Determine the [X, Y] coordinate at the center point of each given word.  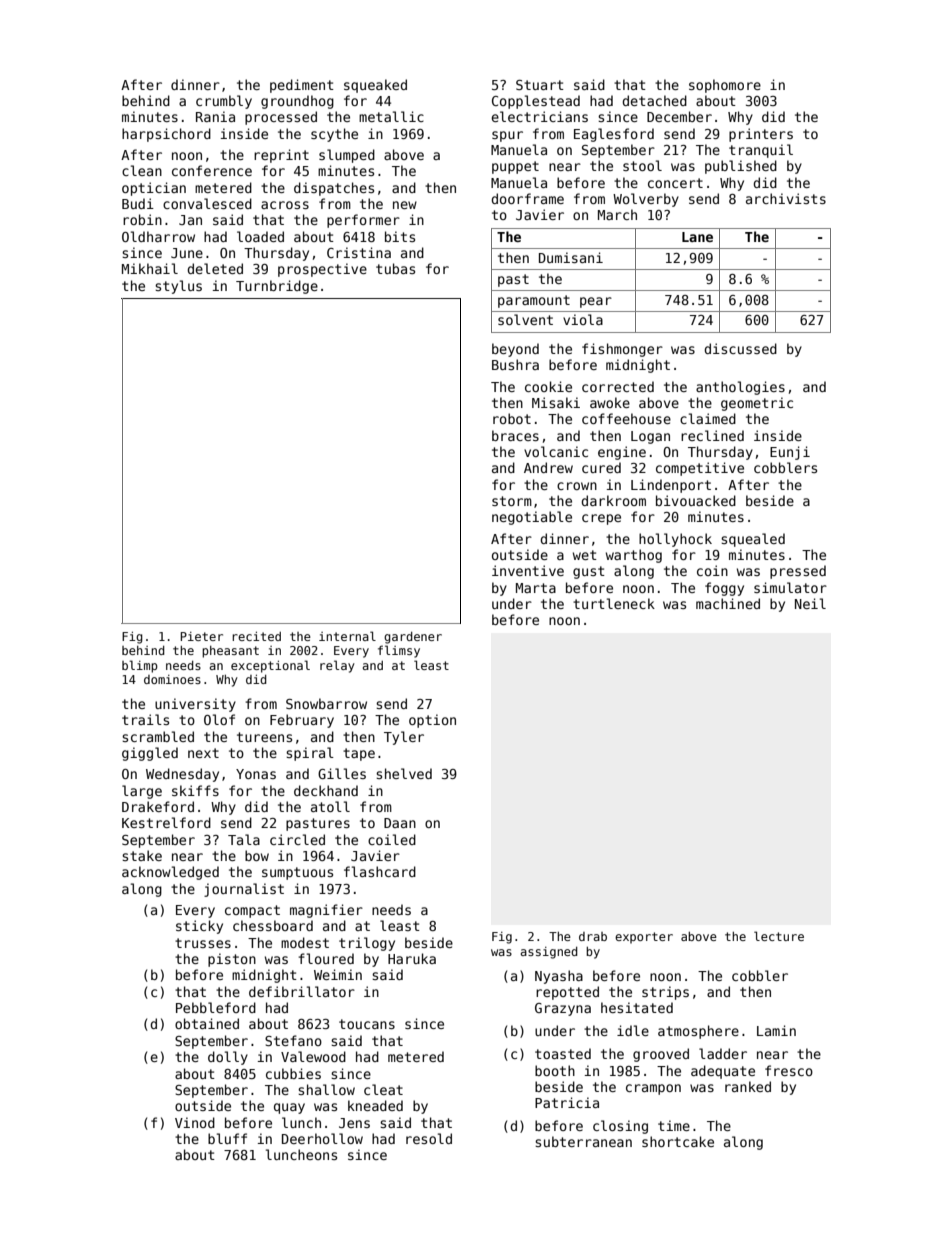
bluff [227, 1138]
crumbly [224, 102]
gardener [413, 638]
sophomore [725, 86]
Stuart [540, 85]
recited [256, 636]
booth [555, 1070]
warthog [634, 556]
